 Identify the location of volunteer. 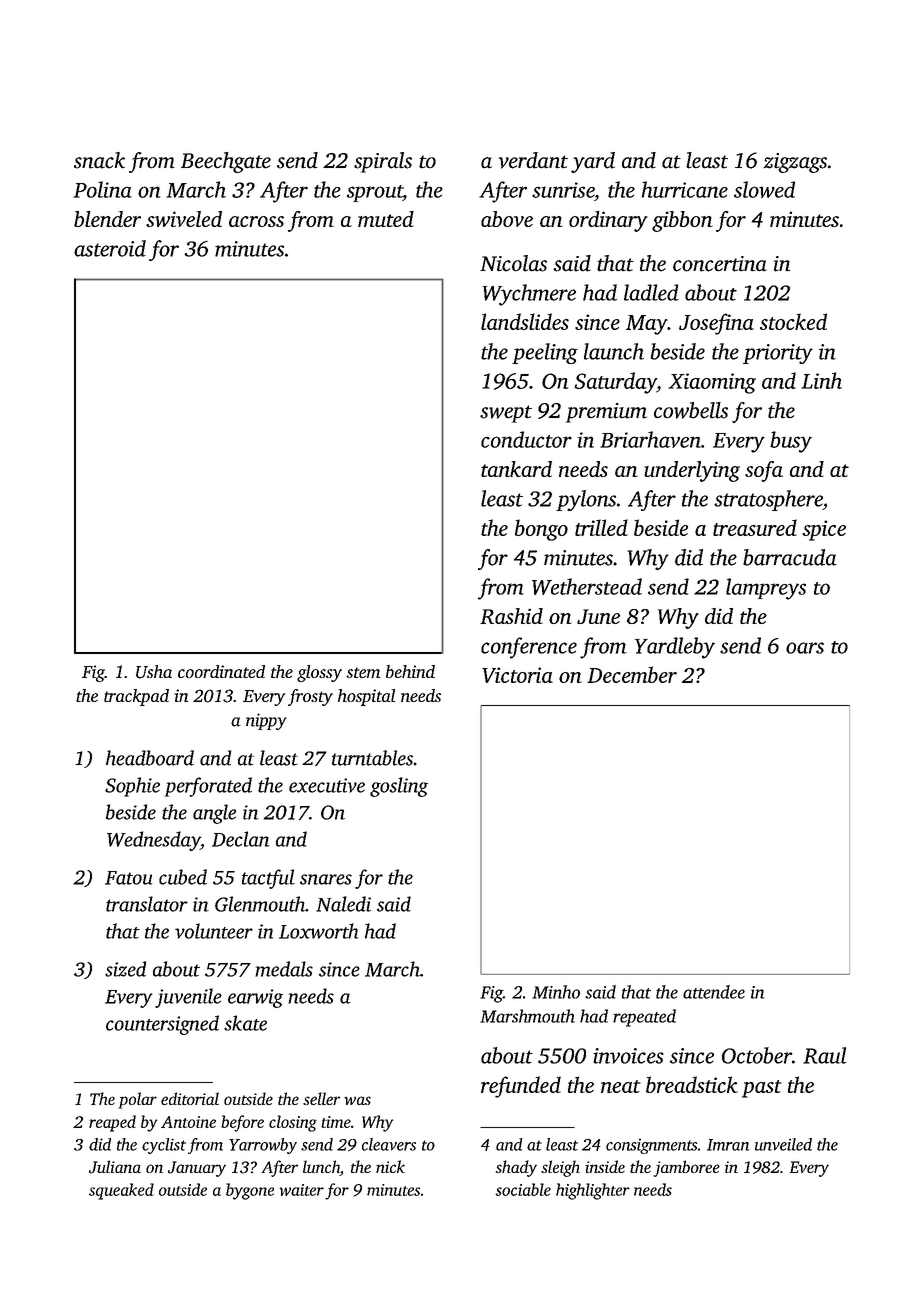
(214, 931).
